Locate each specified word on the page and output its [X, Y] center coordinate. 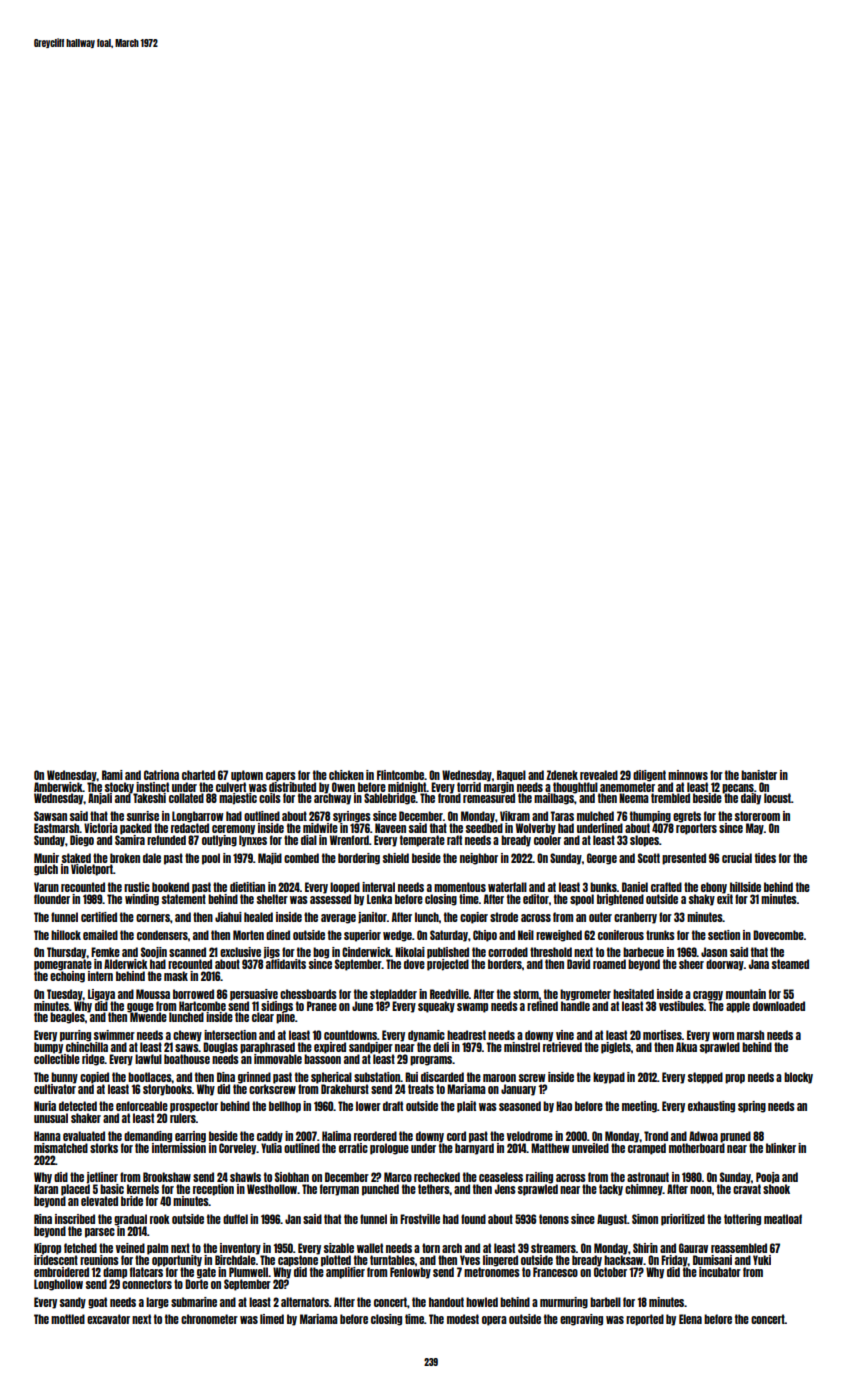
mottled [68, 1319]
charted [198, 775]
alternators [305, 1302]
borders [505, 964]
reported [645, 1320]
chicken [346, 775]
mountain [746, 994]
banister [759, 775]
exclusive [240, 952]
